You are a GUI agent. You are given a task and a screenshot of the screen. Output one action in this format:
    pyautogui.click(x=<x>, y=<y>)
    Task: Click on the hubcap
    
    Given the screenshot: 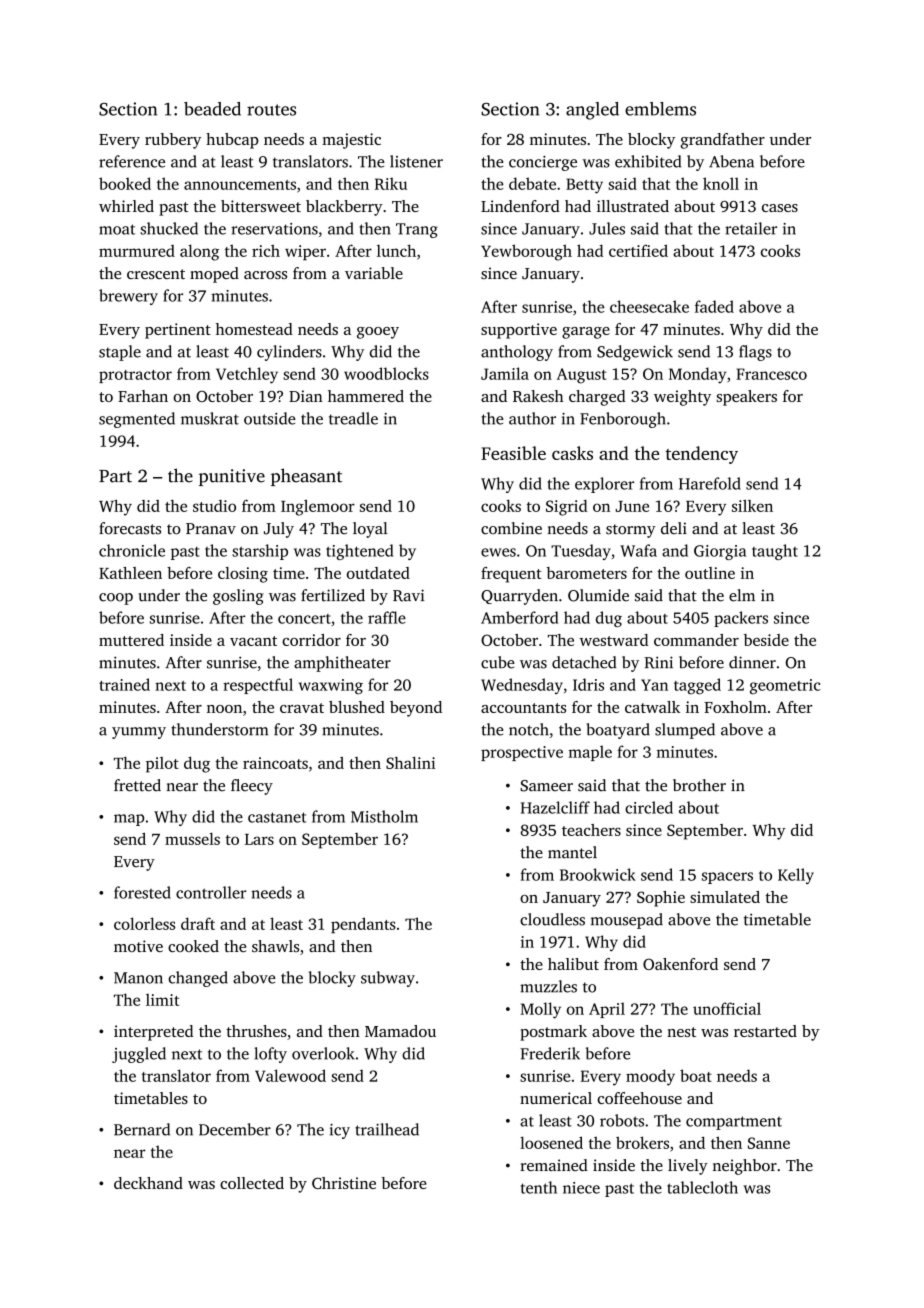 What is the action you would take?
    pyautogui.click(x=232, y=141)
